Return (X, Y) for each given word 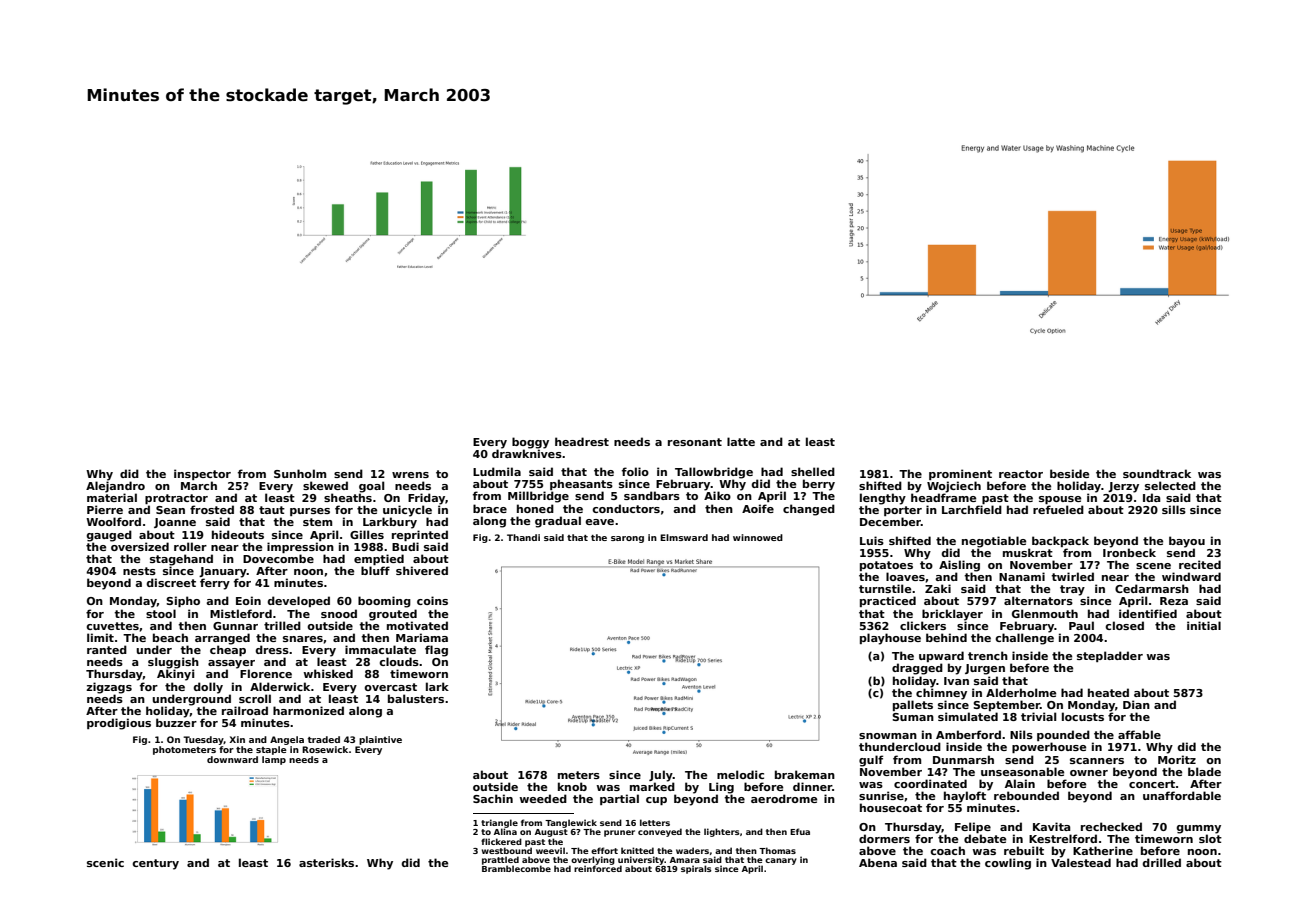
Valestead (1081, 862)
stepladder (1110, 656)
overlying (593, 860)
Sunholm (300, 473)
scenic (105, 862)
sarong (627, 539)
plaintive (380, 740)
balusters (416, 698)
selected (1170, 485)
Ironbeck (1129, 552)
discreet (171, 582)
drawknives (527, 453)
